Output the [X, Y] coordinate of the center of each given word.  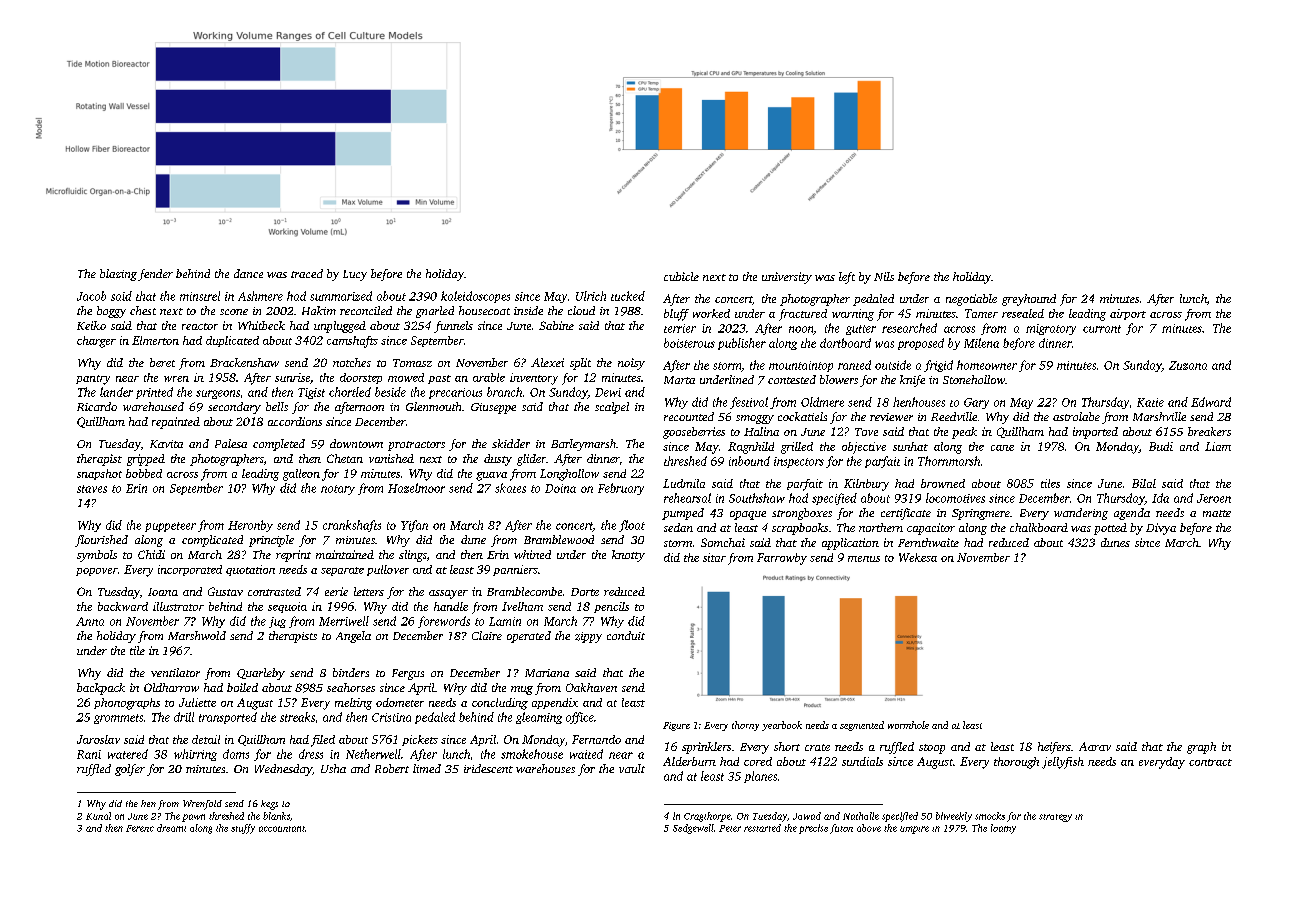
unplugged [340, 327]
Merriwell [344, 621]
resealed [1023, 313]
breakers [1209, 431]
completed [279, 445]
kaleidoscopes [475, 297]
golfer [130, 770]
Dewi [608, 392]
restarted [762, 828]
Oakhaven [591, 687]
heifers [1054, 748]
